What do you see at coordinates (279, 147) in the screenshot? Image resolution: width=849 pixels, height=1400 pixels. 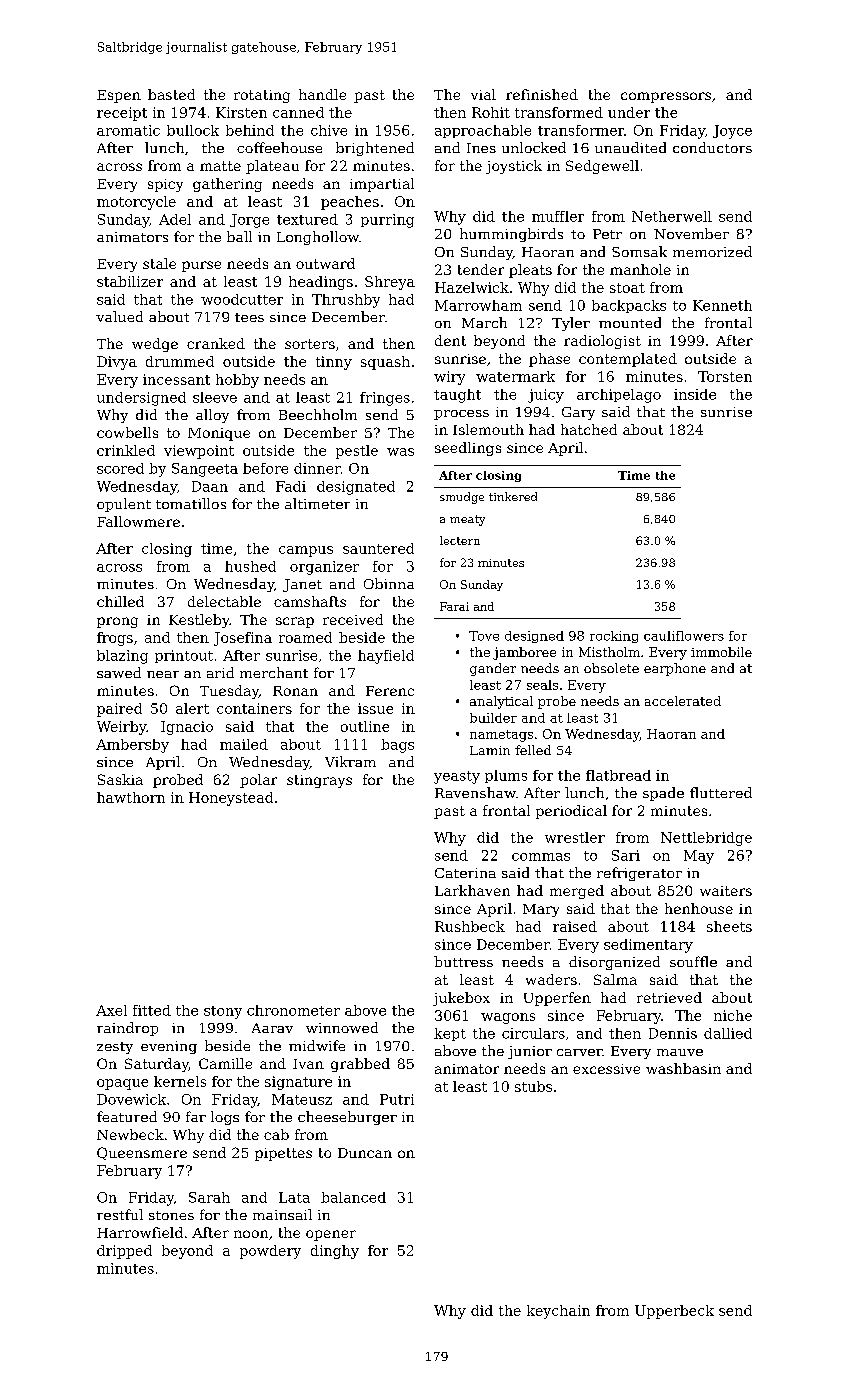 I see `coffeehouse` at bounding box center [279, 147].
